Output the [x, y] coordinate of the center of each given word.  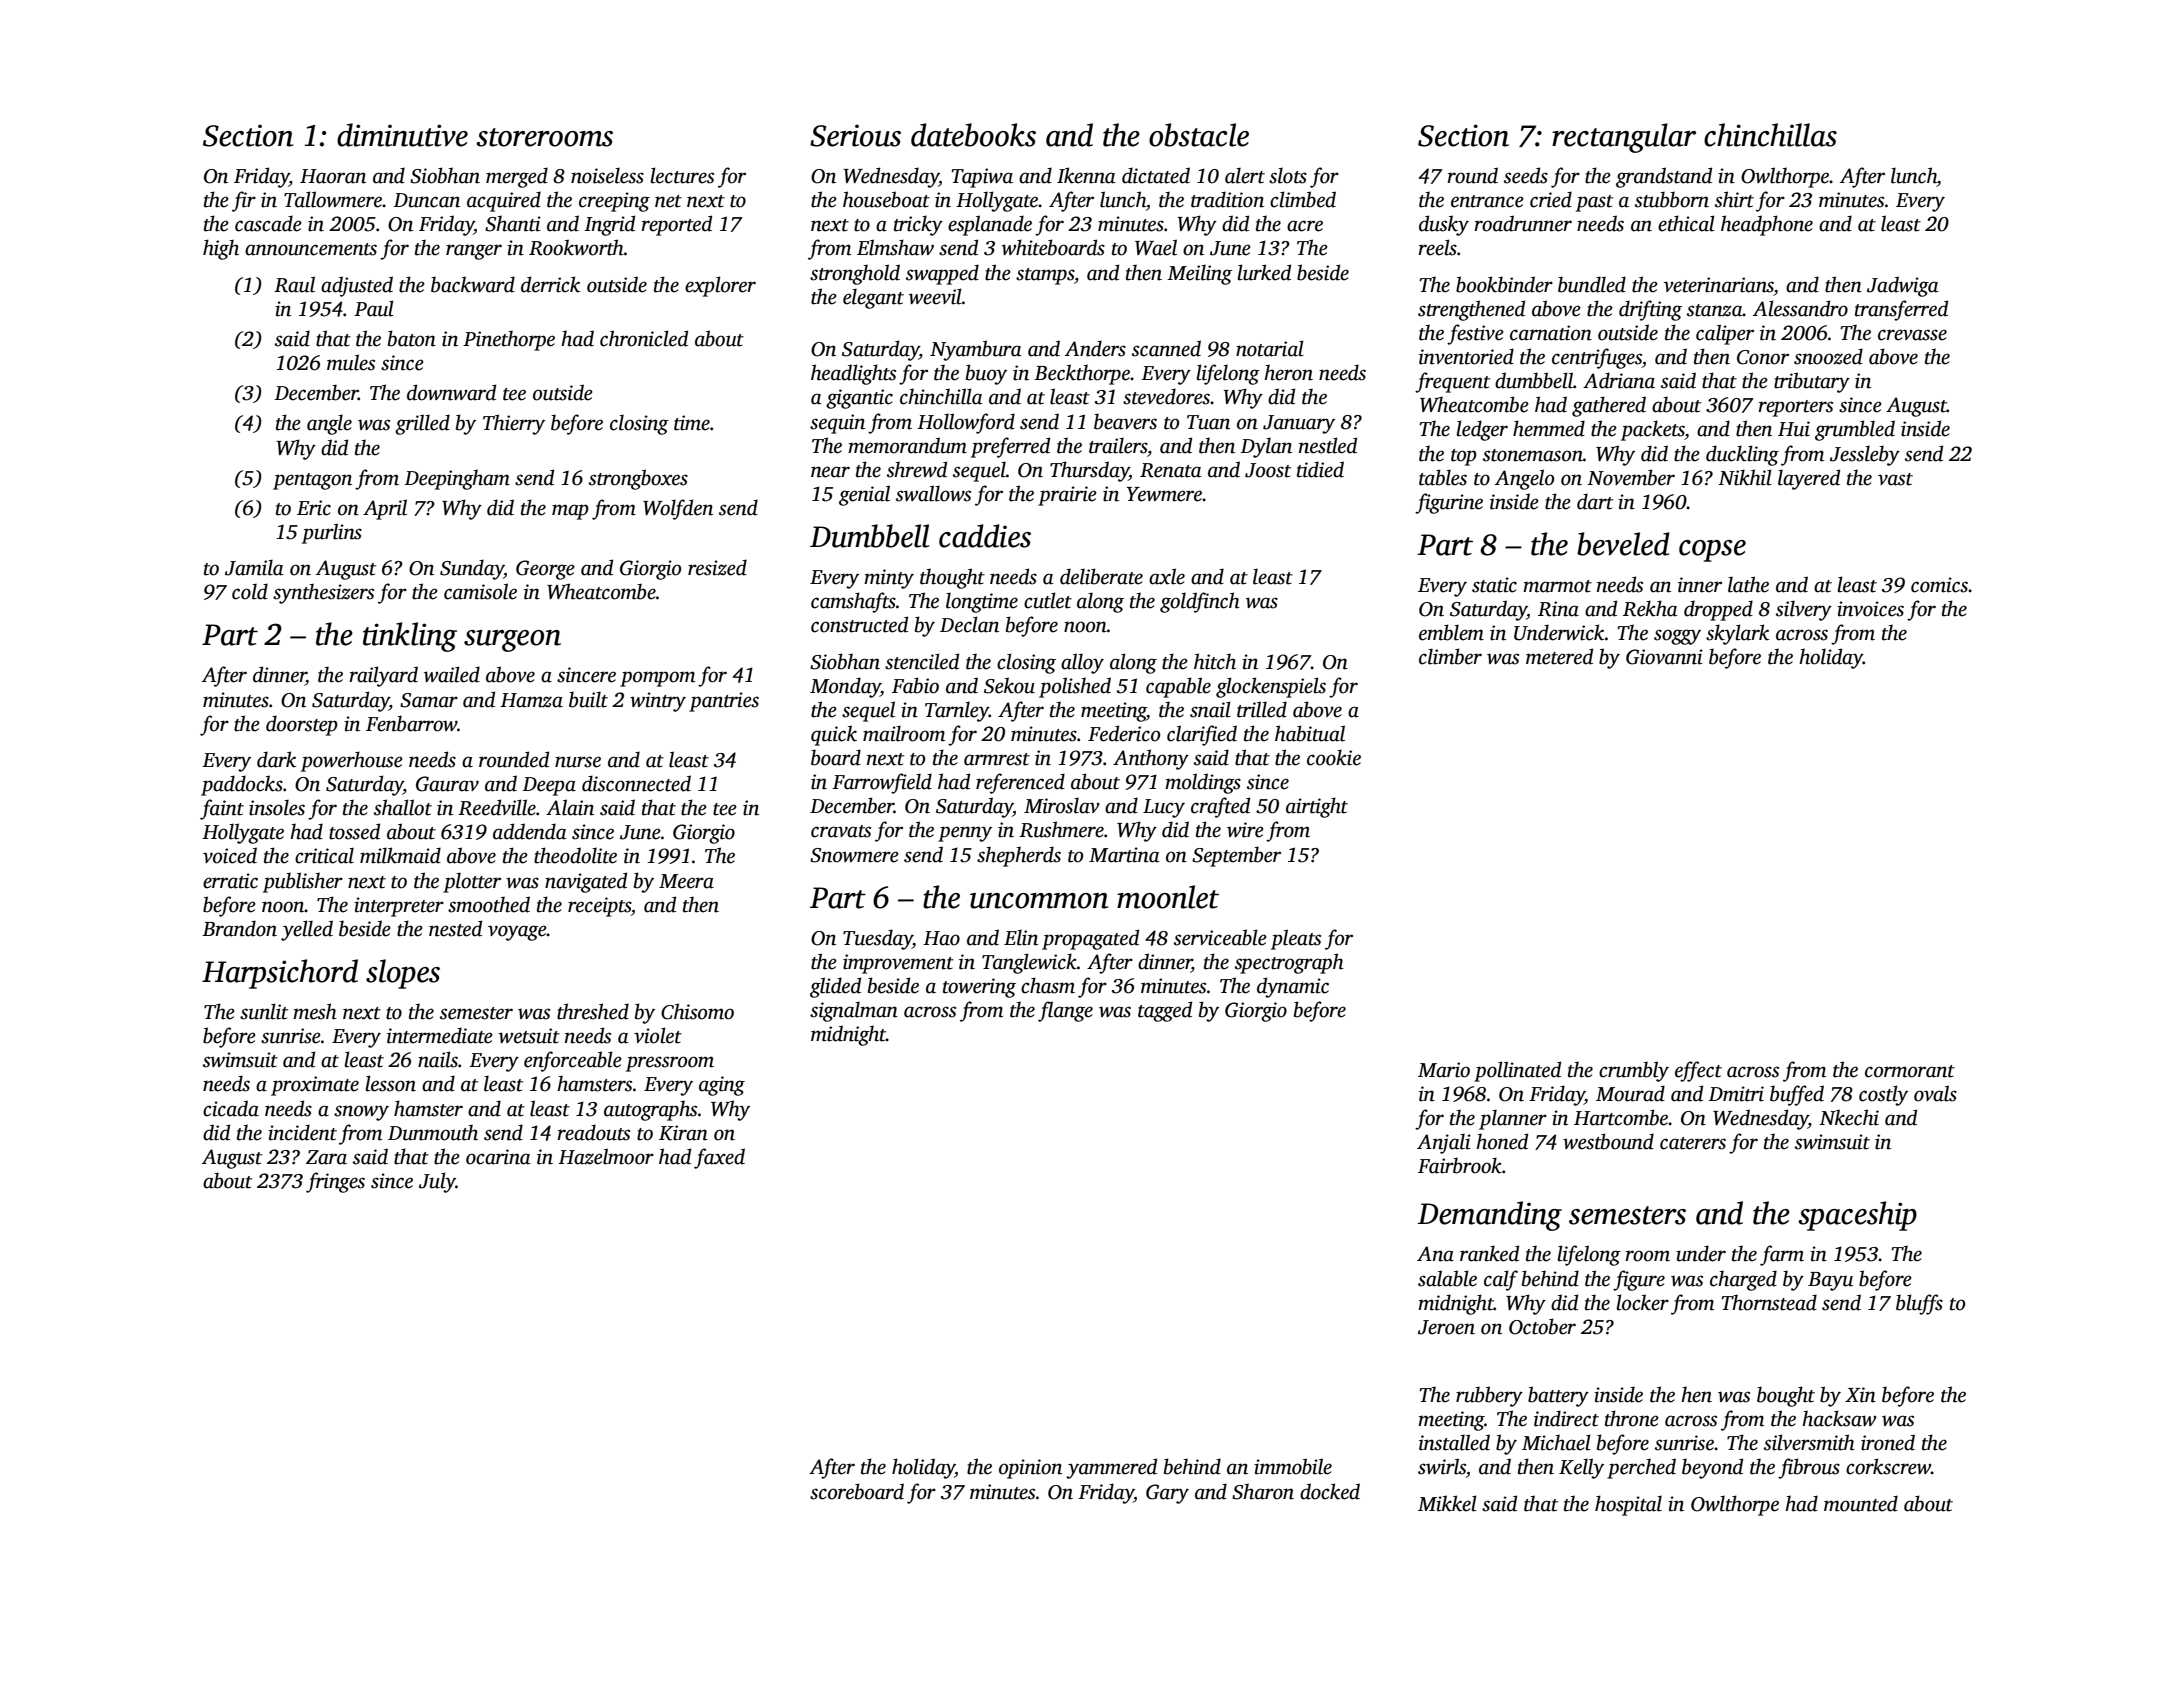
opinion [1030, 1469]
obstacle [1199, 135]
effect [1698, 1071]
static [1494, 585]
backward [473, 284]
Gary [1167, 1494]
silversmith [1809, 1442]
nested [455, 928]
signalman [854, 1011]
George [545, 570]
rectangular [1624, 138]
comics [1939, 585]
